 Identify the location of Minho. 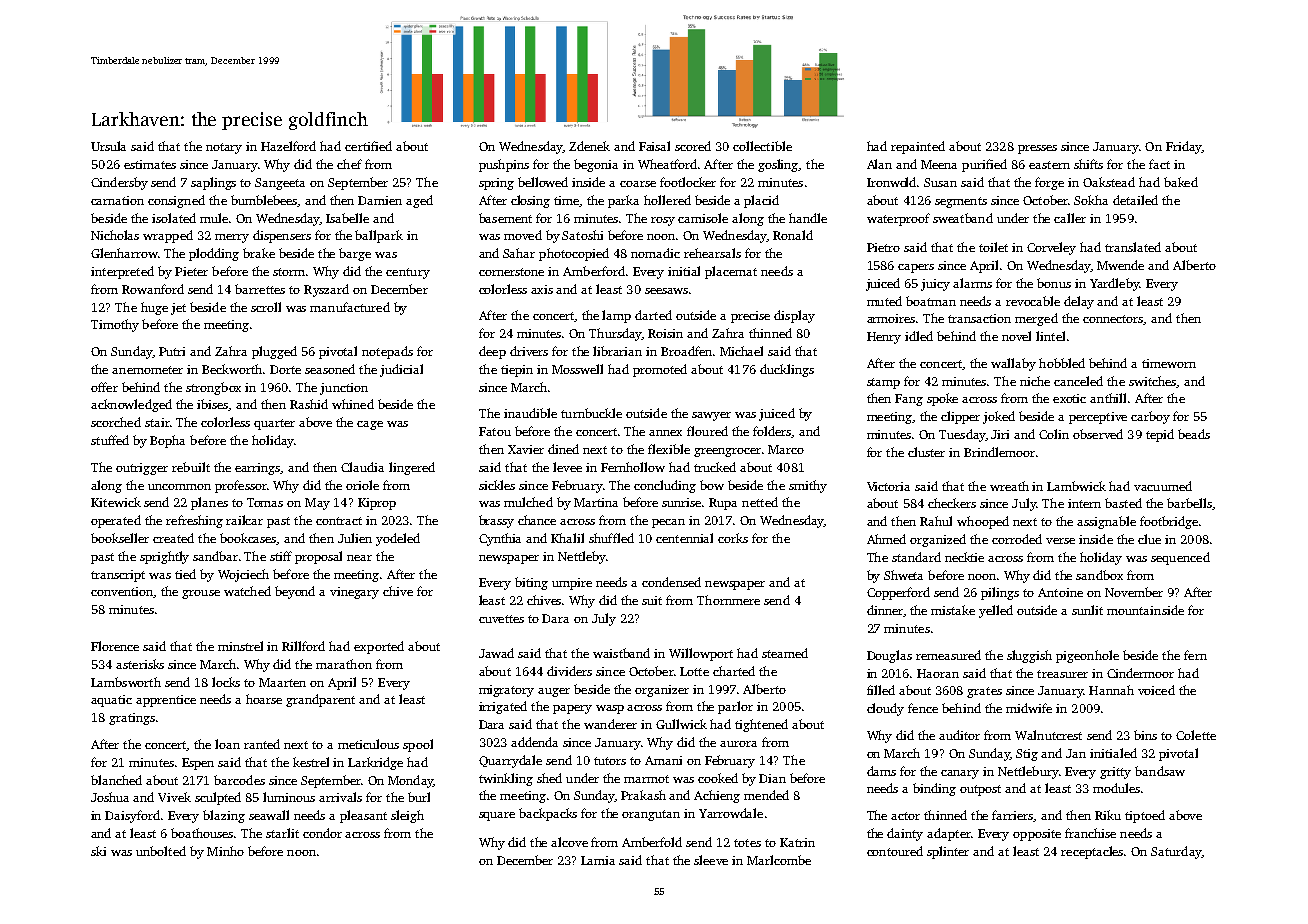
(225, 851).
